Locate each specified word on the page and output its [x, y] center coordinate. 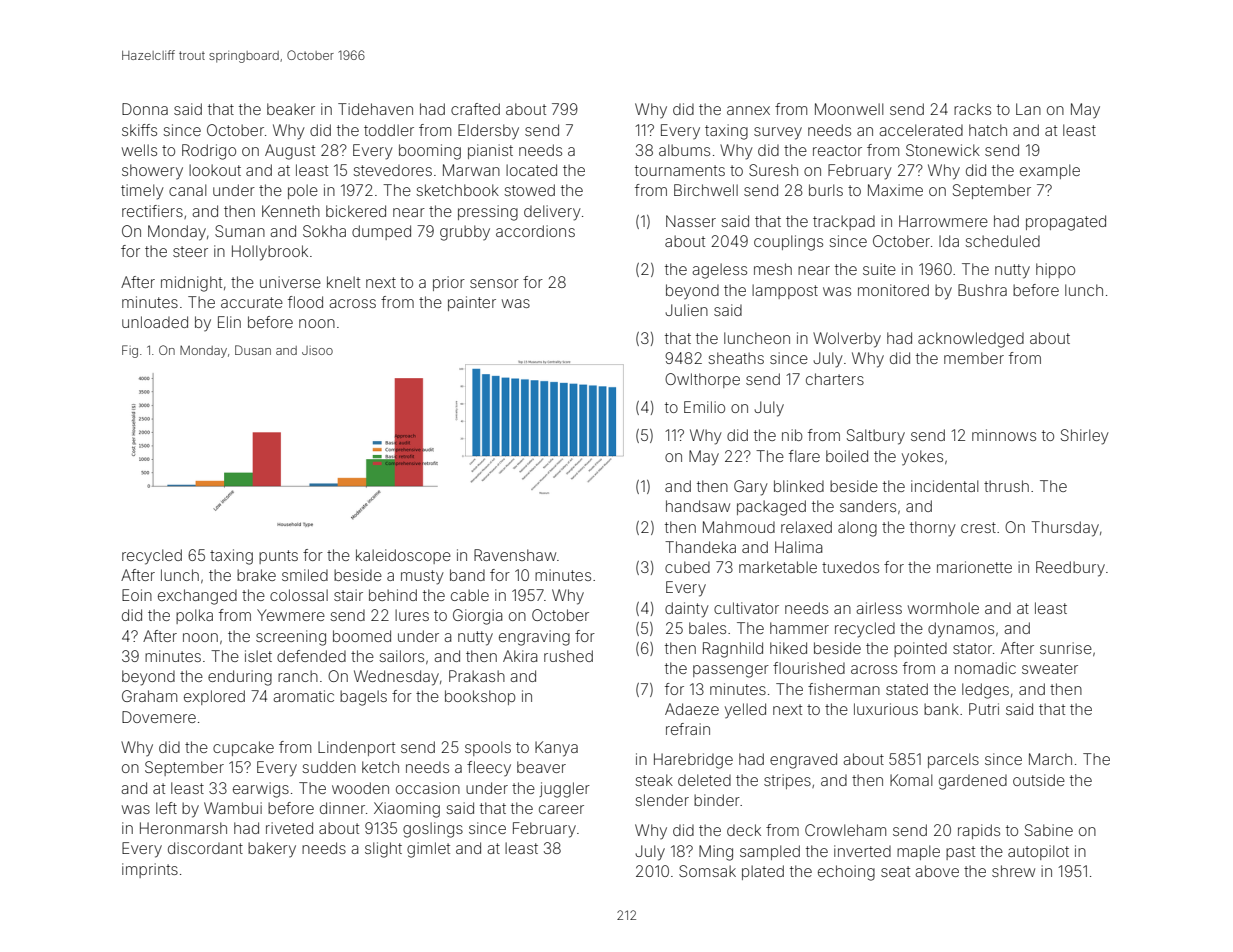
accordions [535, 231]
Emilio [704, 407]
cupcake [243, 748]
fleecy [489, 768]
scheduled [1002, 241]
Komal [911, 780]
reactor [837, 150]
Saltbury [876, 437]
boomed [362, 636]
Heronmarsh [183, 828]
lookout [215, 170]
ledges [985, 691]
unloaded [155, 322]
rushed [568, 656]
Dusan [253, 350]
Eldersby [488, 131]
